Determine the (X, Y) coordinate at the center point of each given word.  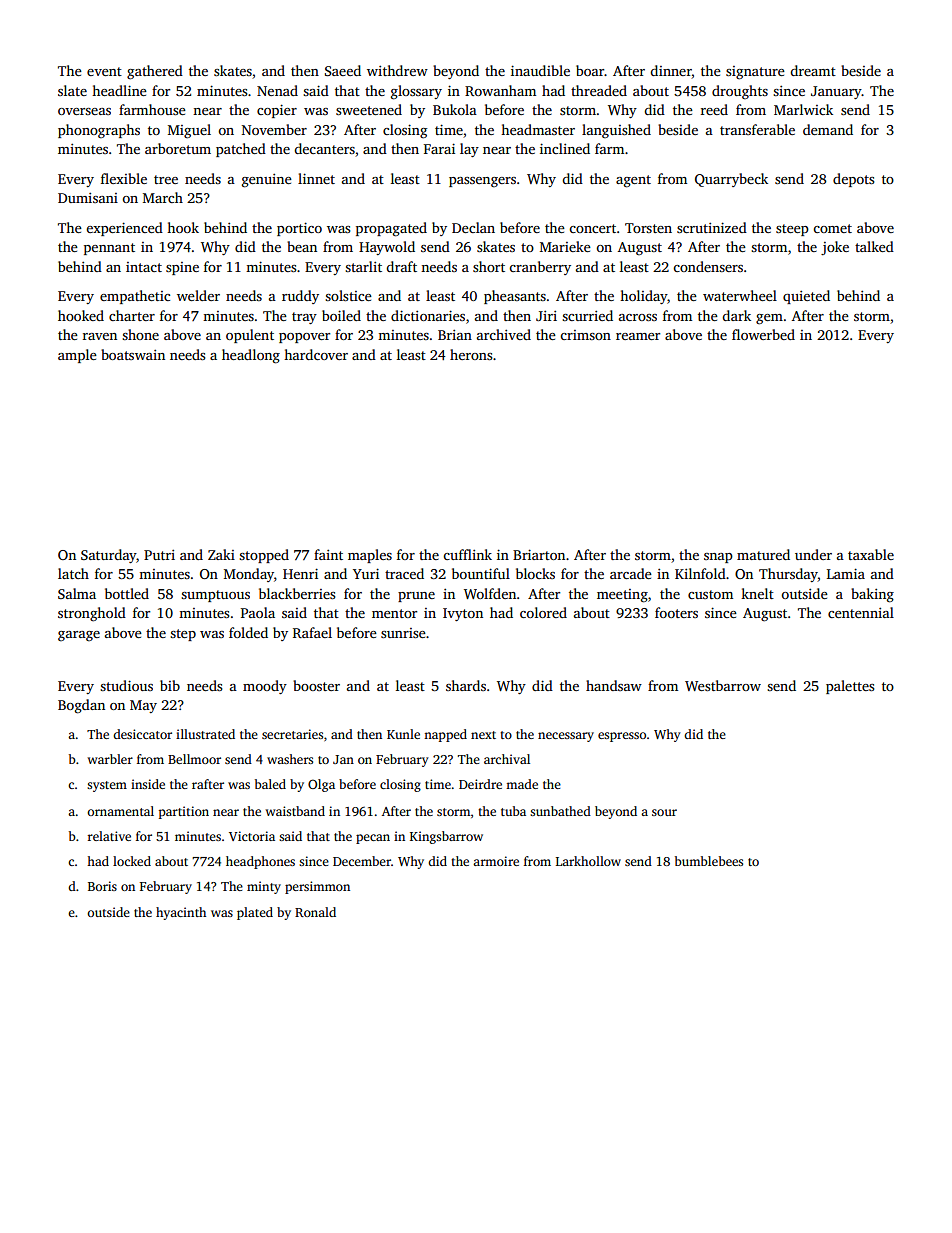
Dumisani (88, 198)
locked (132, 861)
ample (77, 356)
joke (835, 248)
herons (471, 354)
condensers (708, 266)
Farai (439, 148)
